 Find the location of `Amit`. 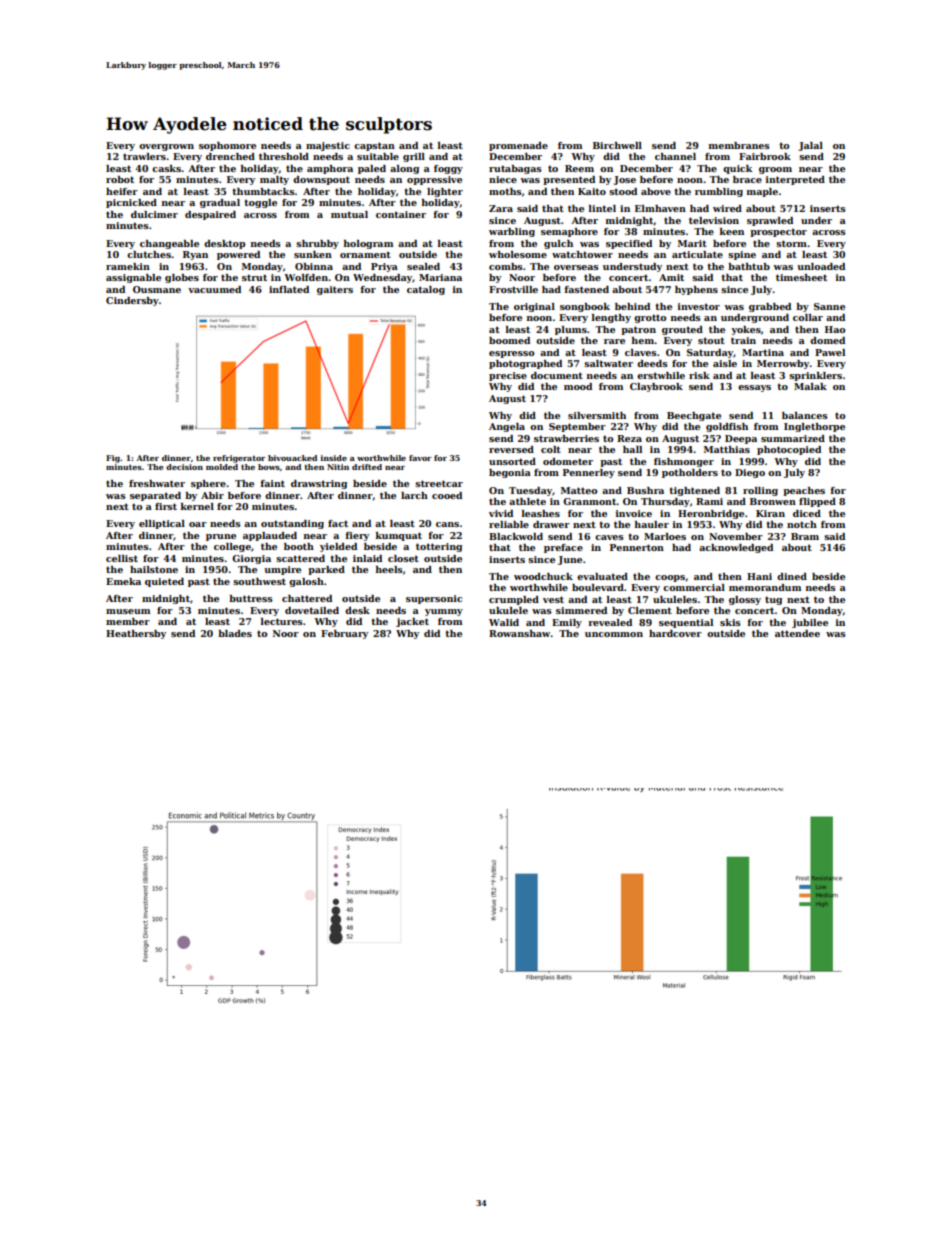

Amit is located at coordinates (671, 277).
